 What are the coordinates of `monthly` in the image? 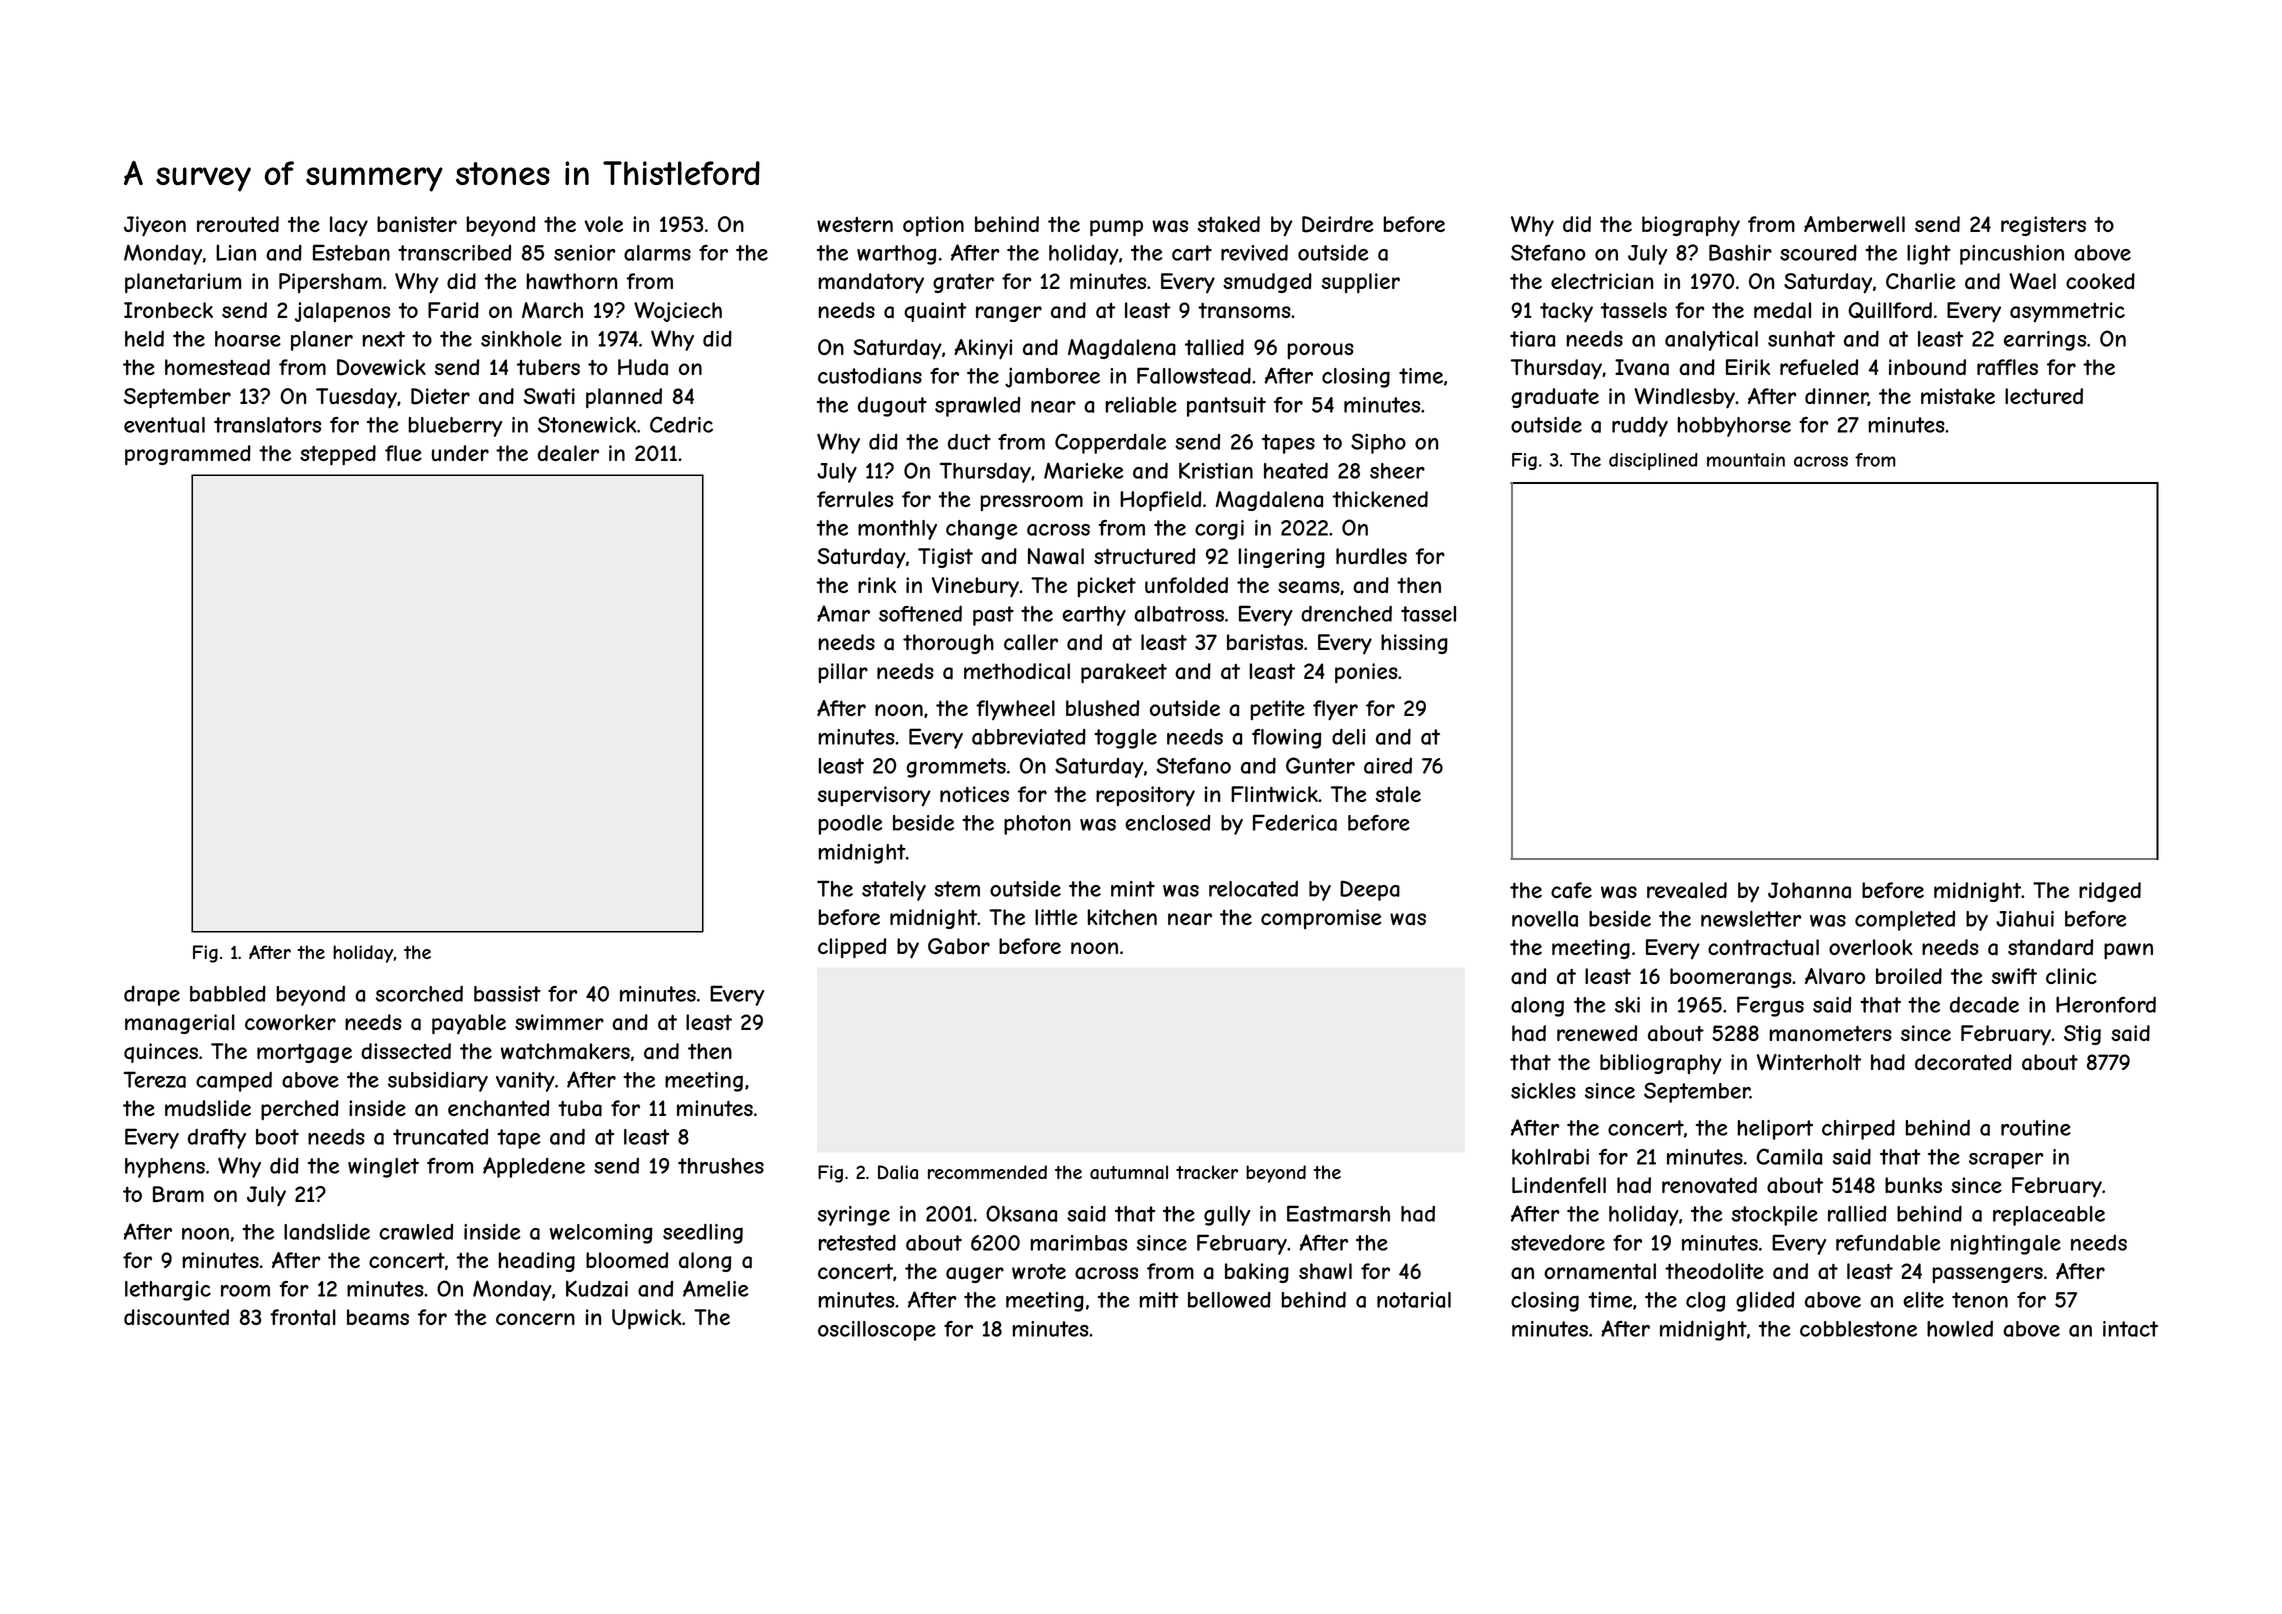 It's located at (897, 530).
